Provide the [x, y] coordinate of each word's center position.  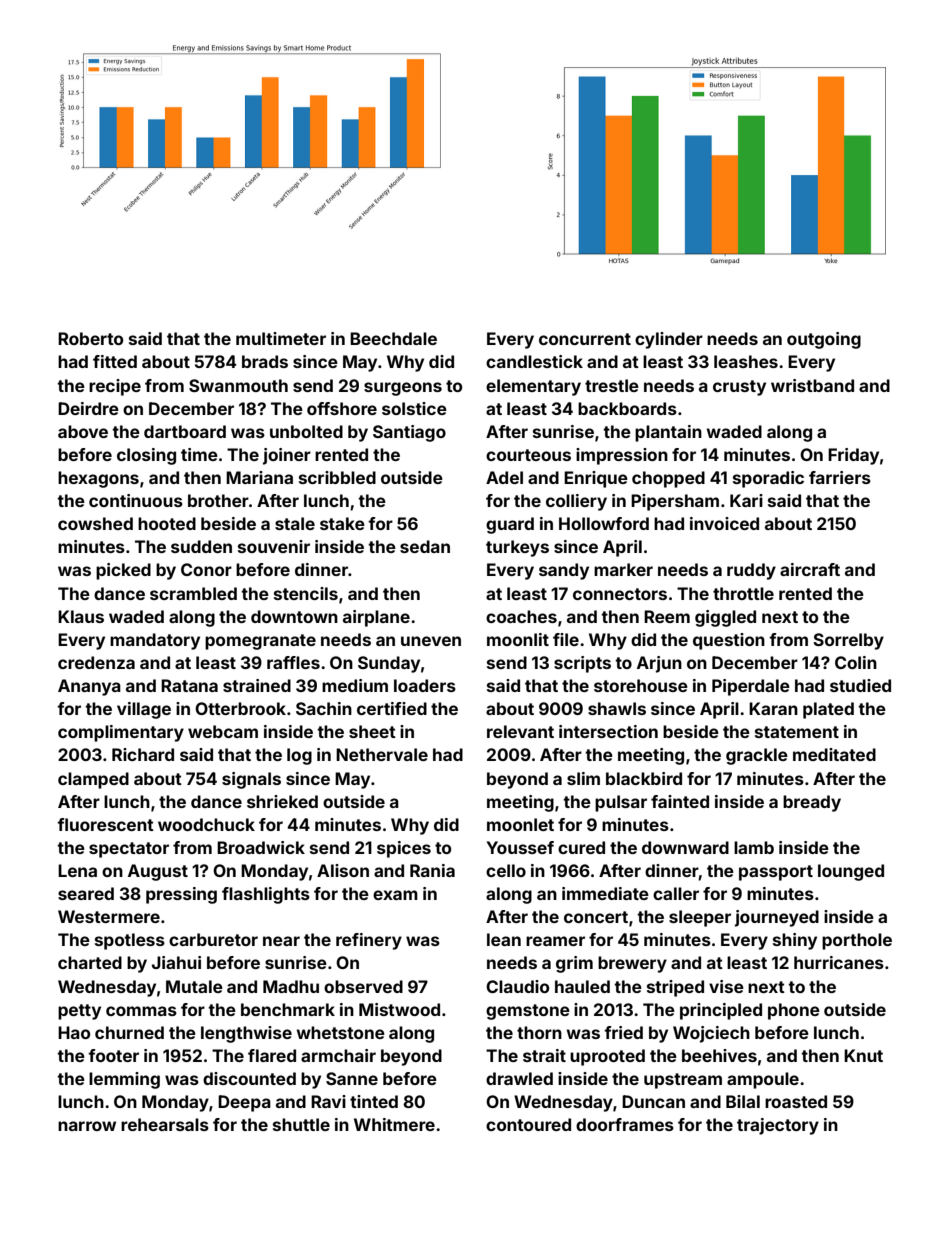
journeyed [777, 918]
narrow [87, 1126]
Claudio [517, 986]
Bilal [743, 1101]
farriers [840, 477]
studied [860, 685]
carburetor [213, 939]
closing [146, 456]
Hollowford [604, 523]
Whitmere [394, 1124]
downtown [294, 616]
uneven [431, 641]
